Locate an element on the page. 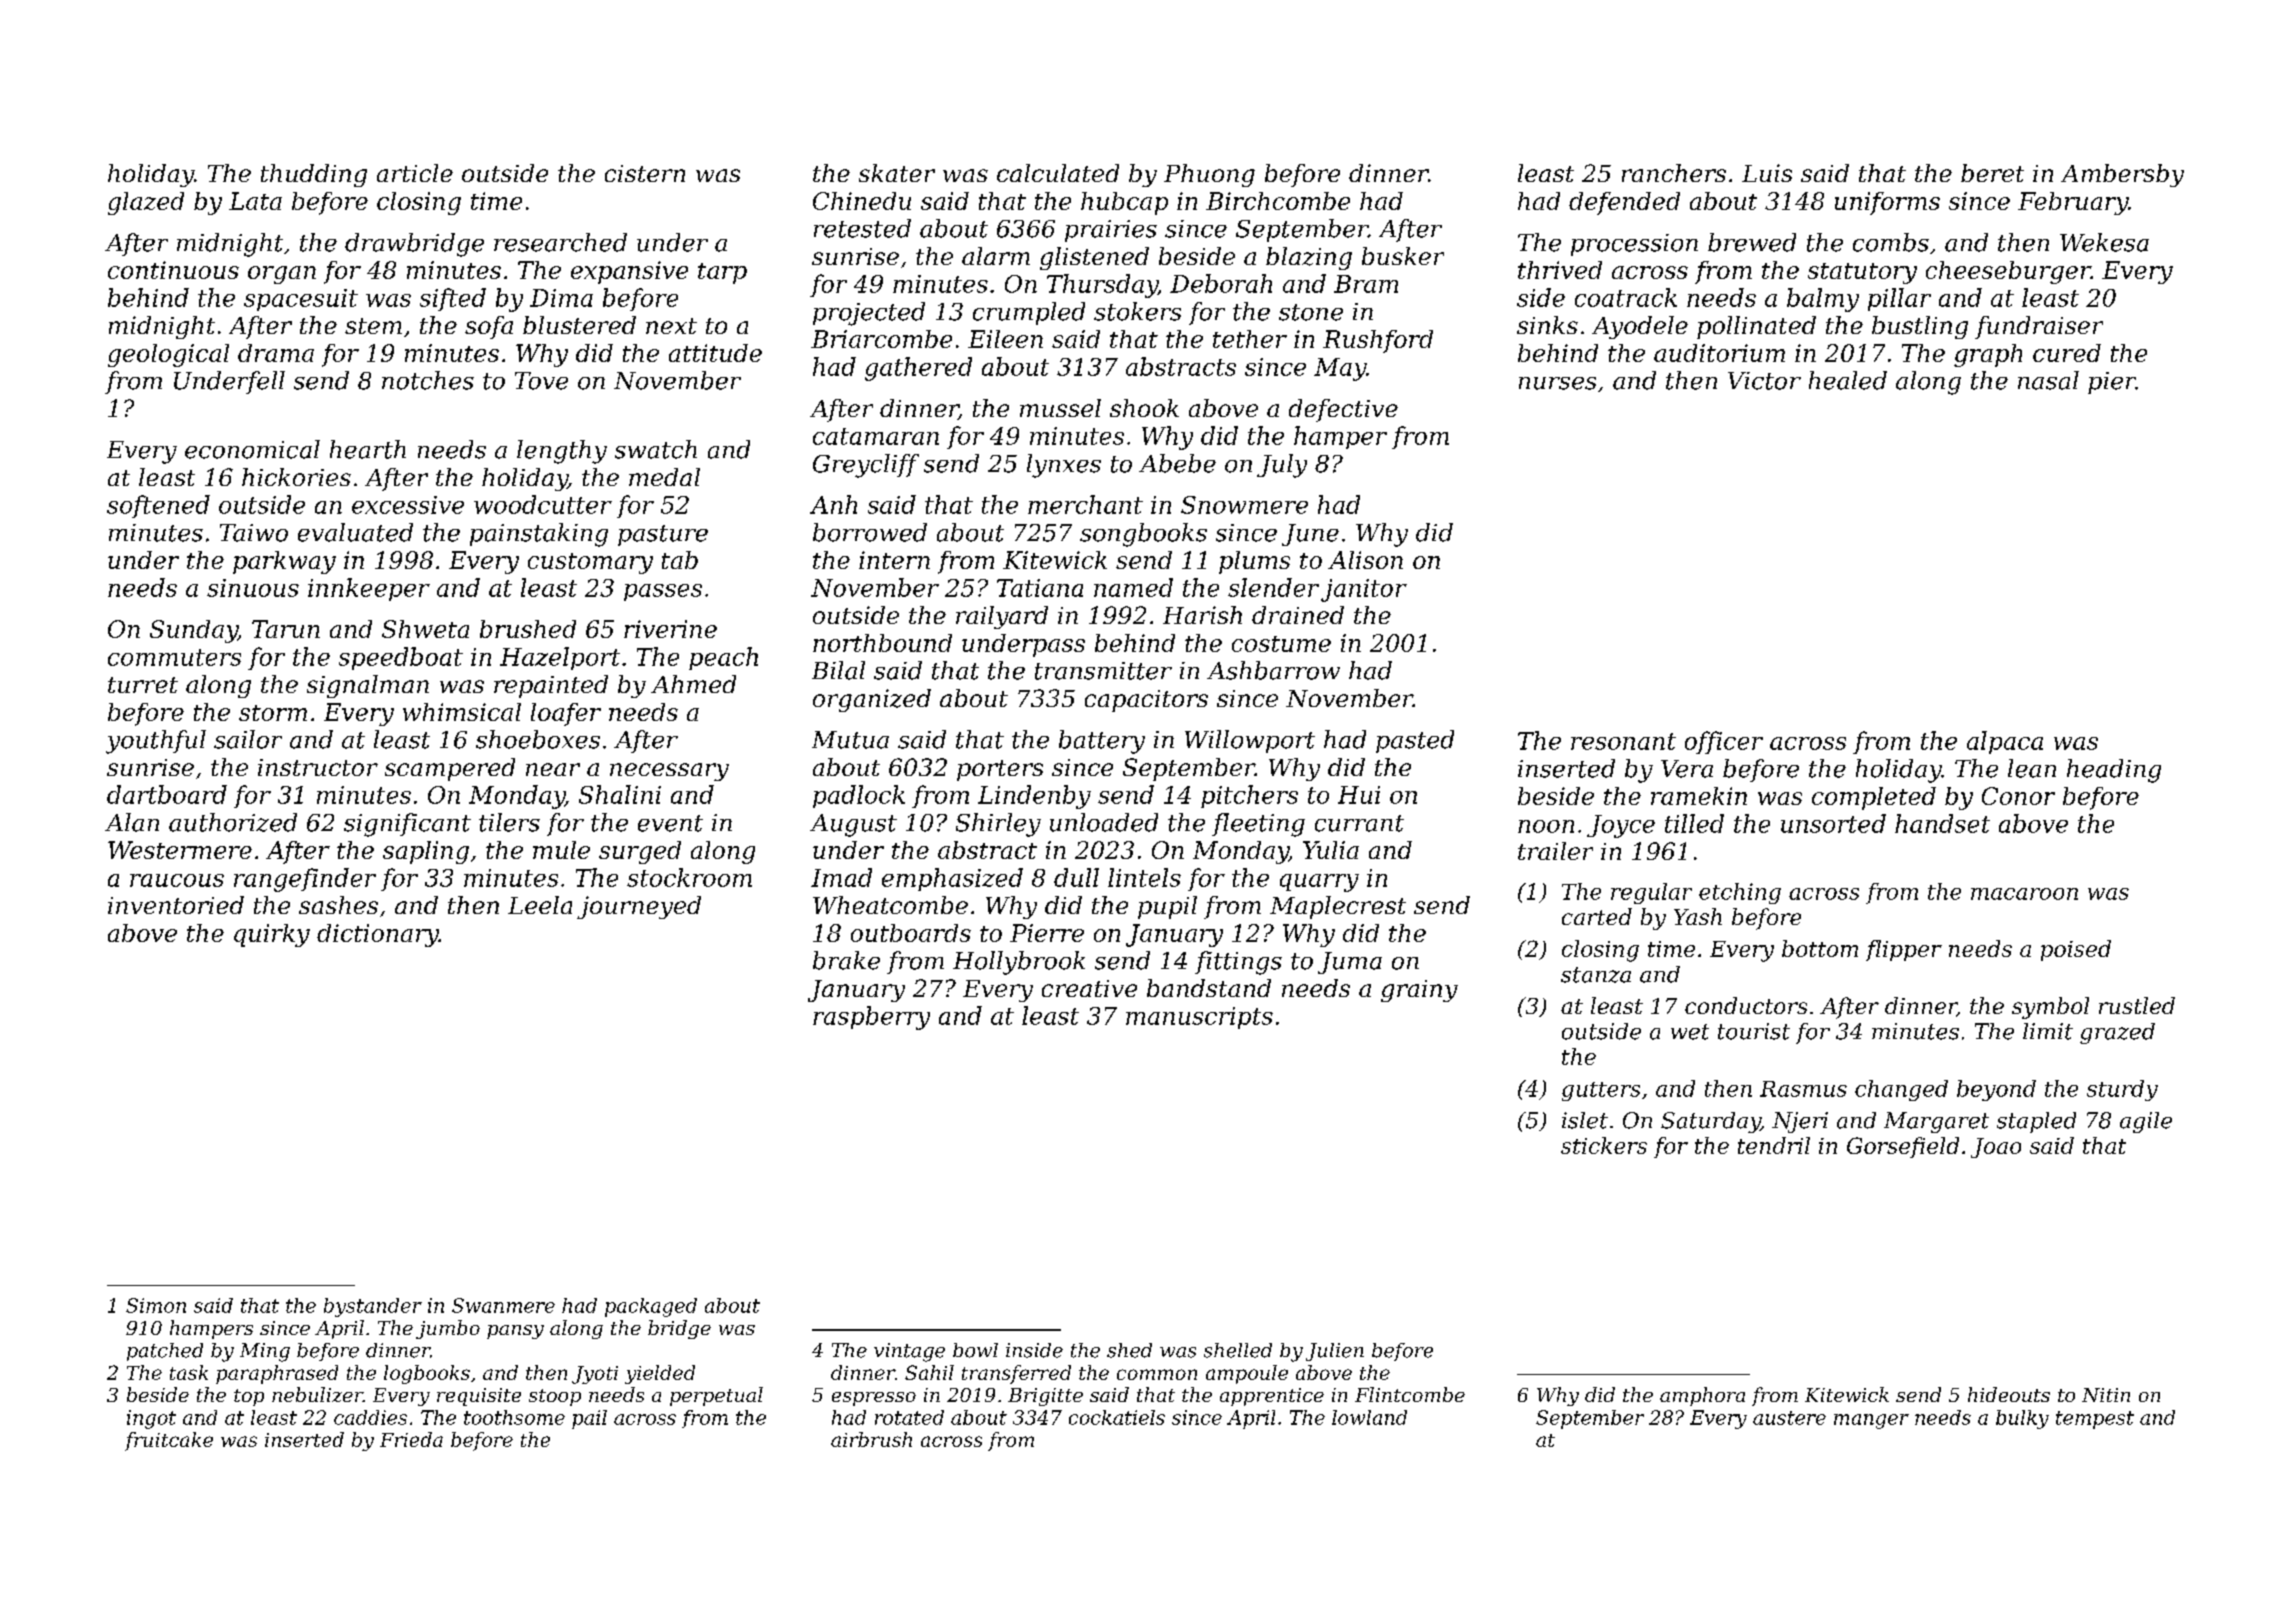  Julien is located at coordinates (1335, 1352).
